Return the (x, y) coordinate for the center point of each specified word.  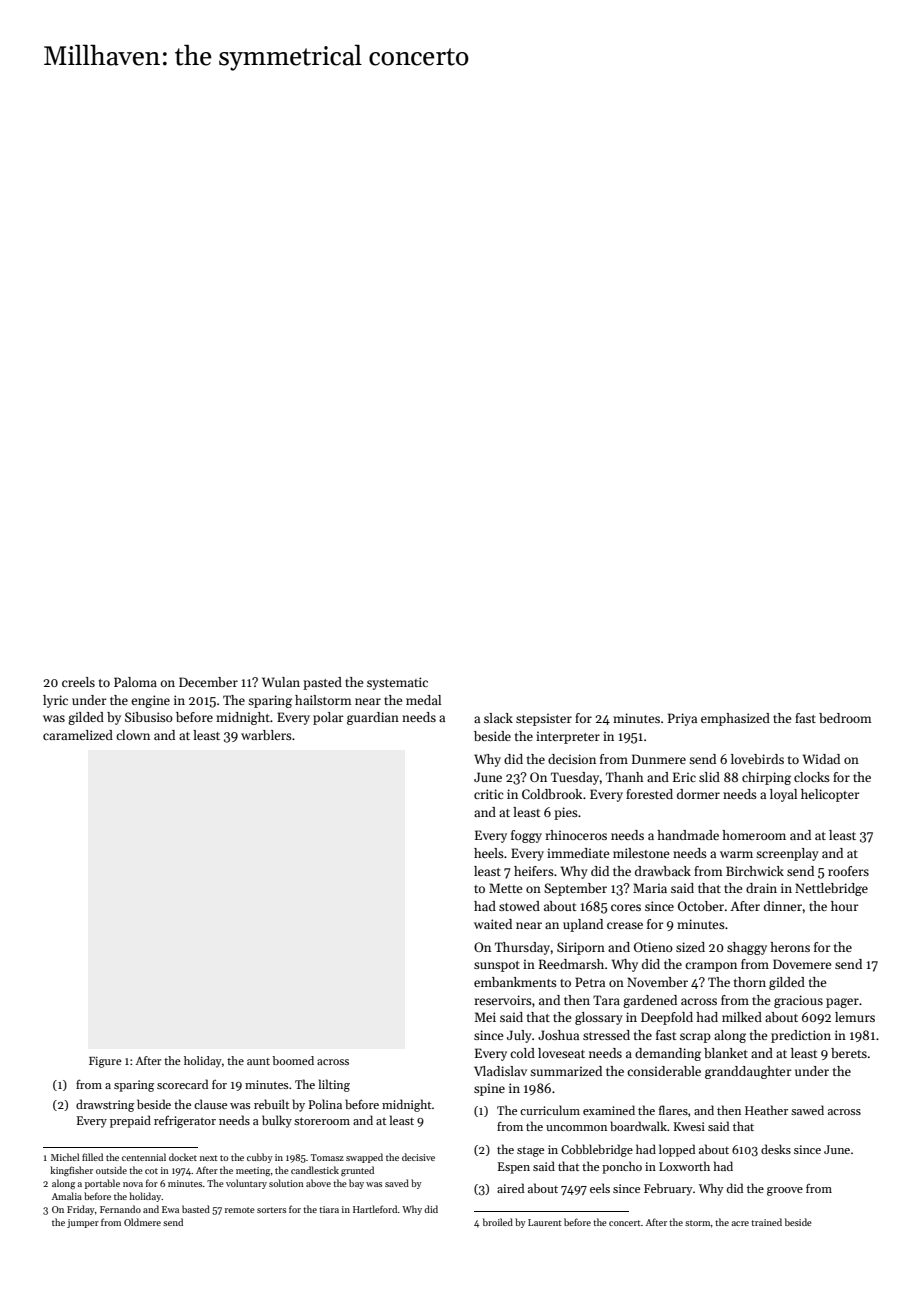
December (208, 682)
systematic (397, 683)
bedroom (845, 718)
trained (766, 1222)
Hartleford (375, 1209)
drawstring (105, 1105)
